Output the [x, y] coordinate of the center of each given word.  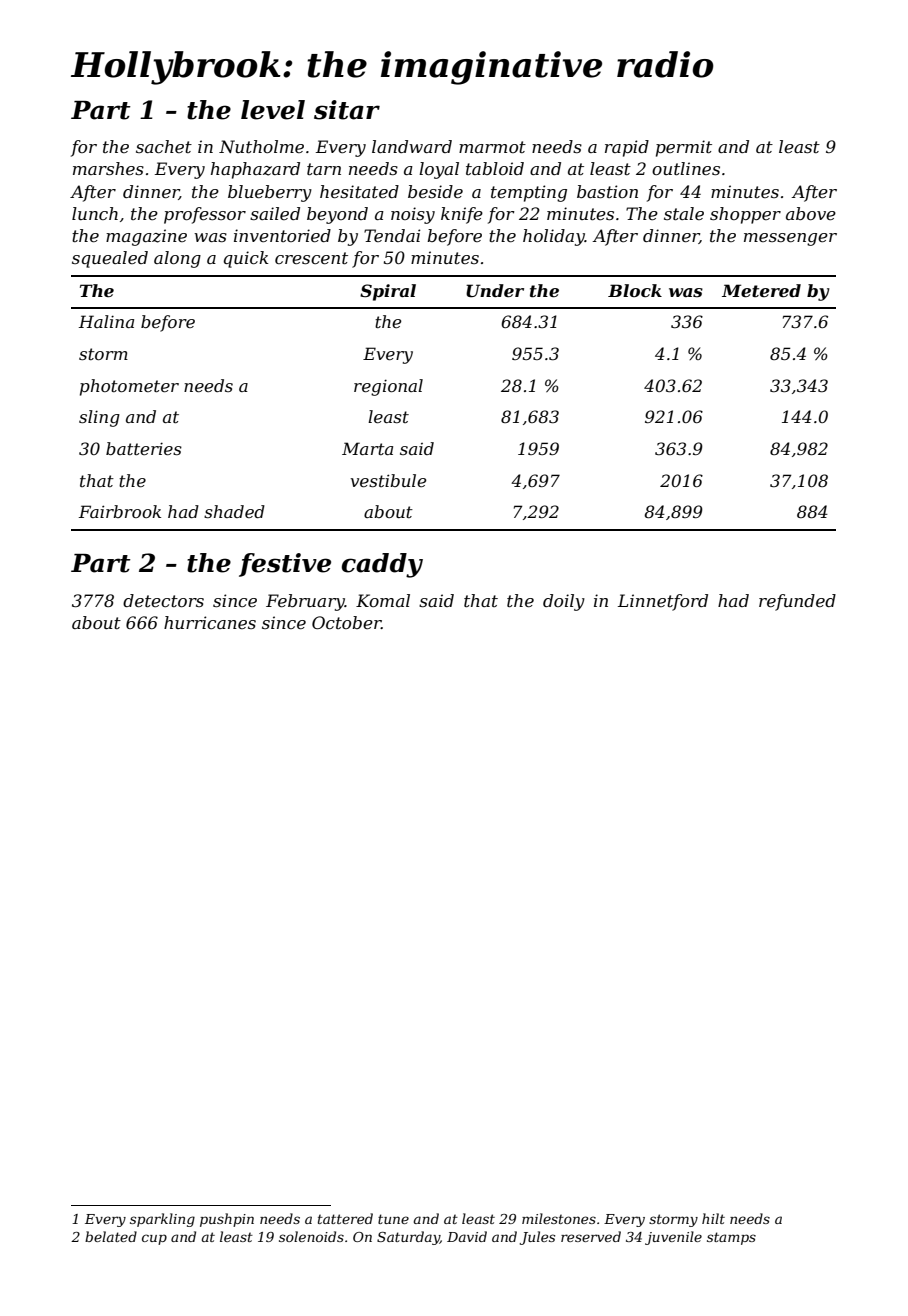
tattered [345, 1218]
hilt [713, 1218]
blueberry [270, 193]
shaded [234, 511]
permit [684, 148]
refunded [797, 602]
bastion [607, 191]
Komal [383, 600]
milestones [559, 1218]
